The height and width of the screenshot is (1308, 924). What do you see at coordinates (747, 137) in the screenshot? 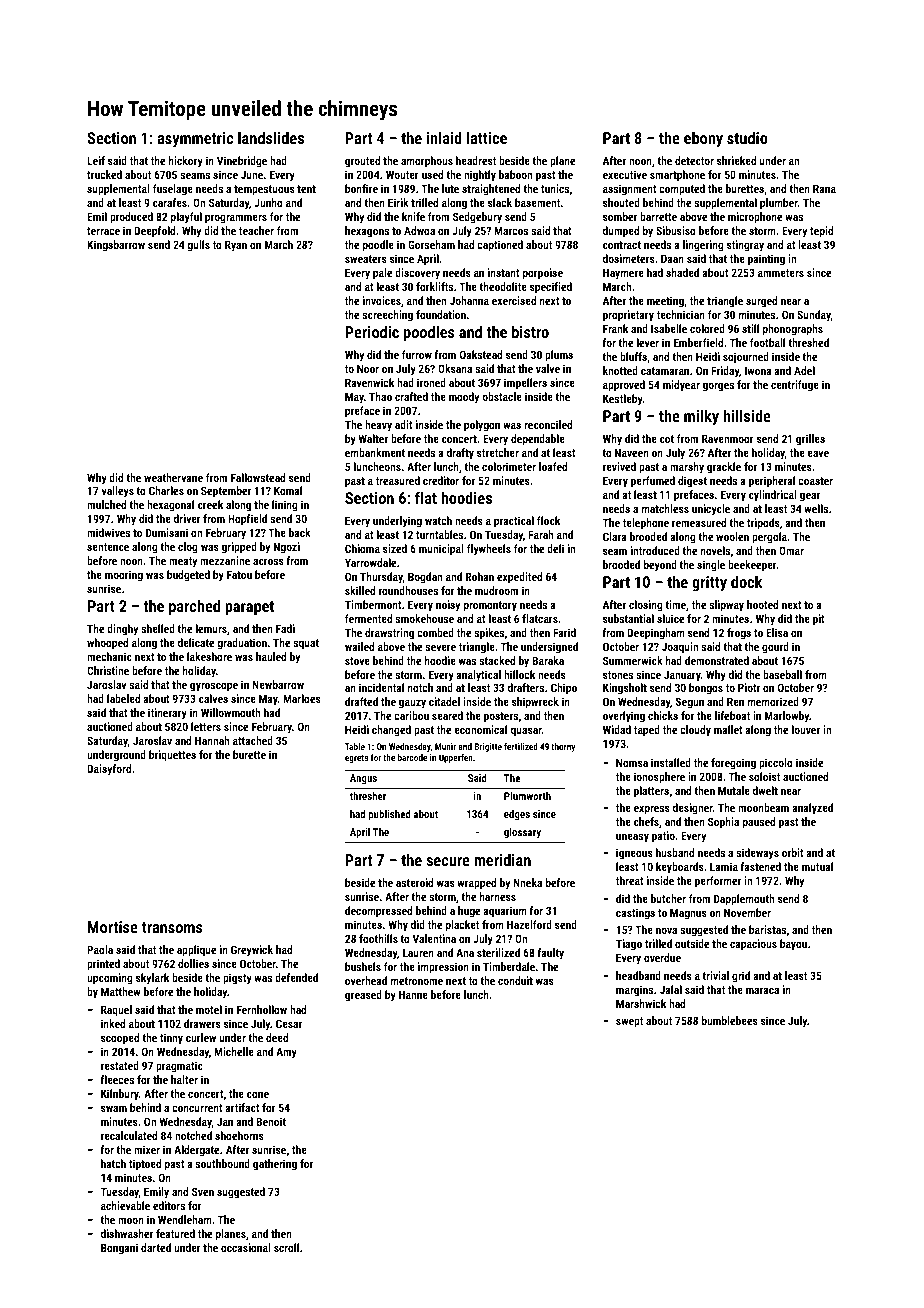
I see `studio` at bounding box center [747, 137].
